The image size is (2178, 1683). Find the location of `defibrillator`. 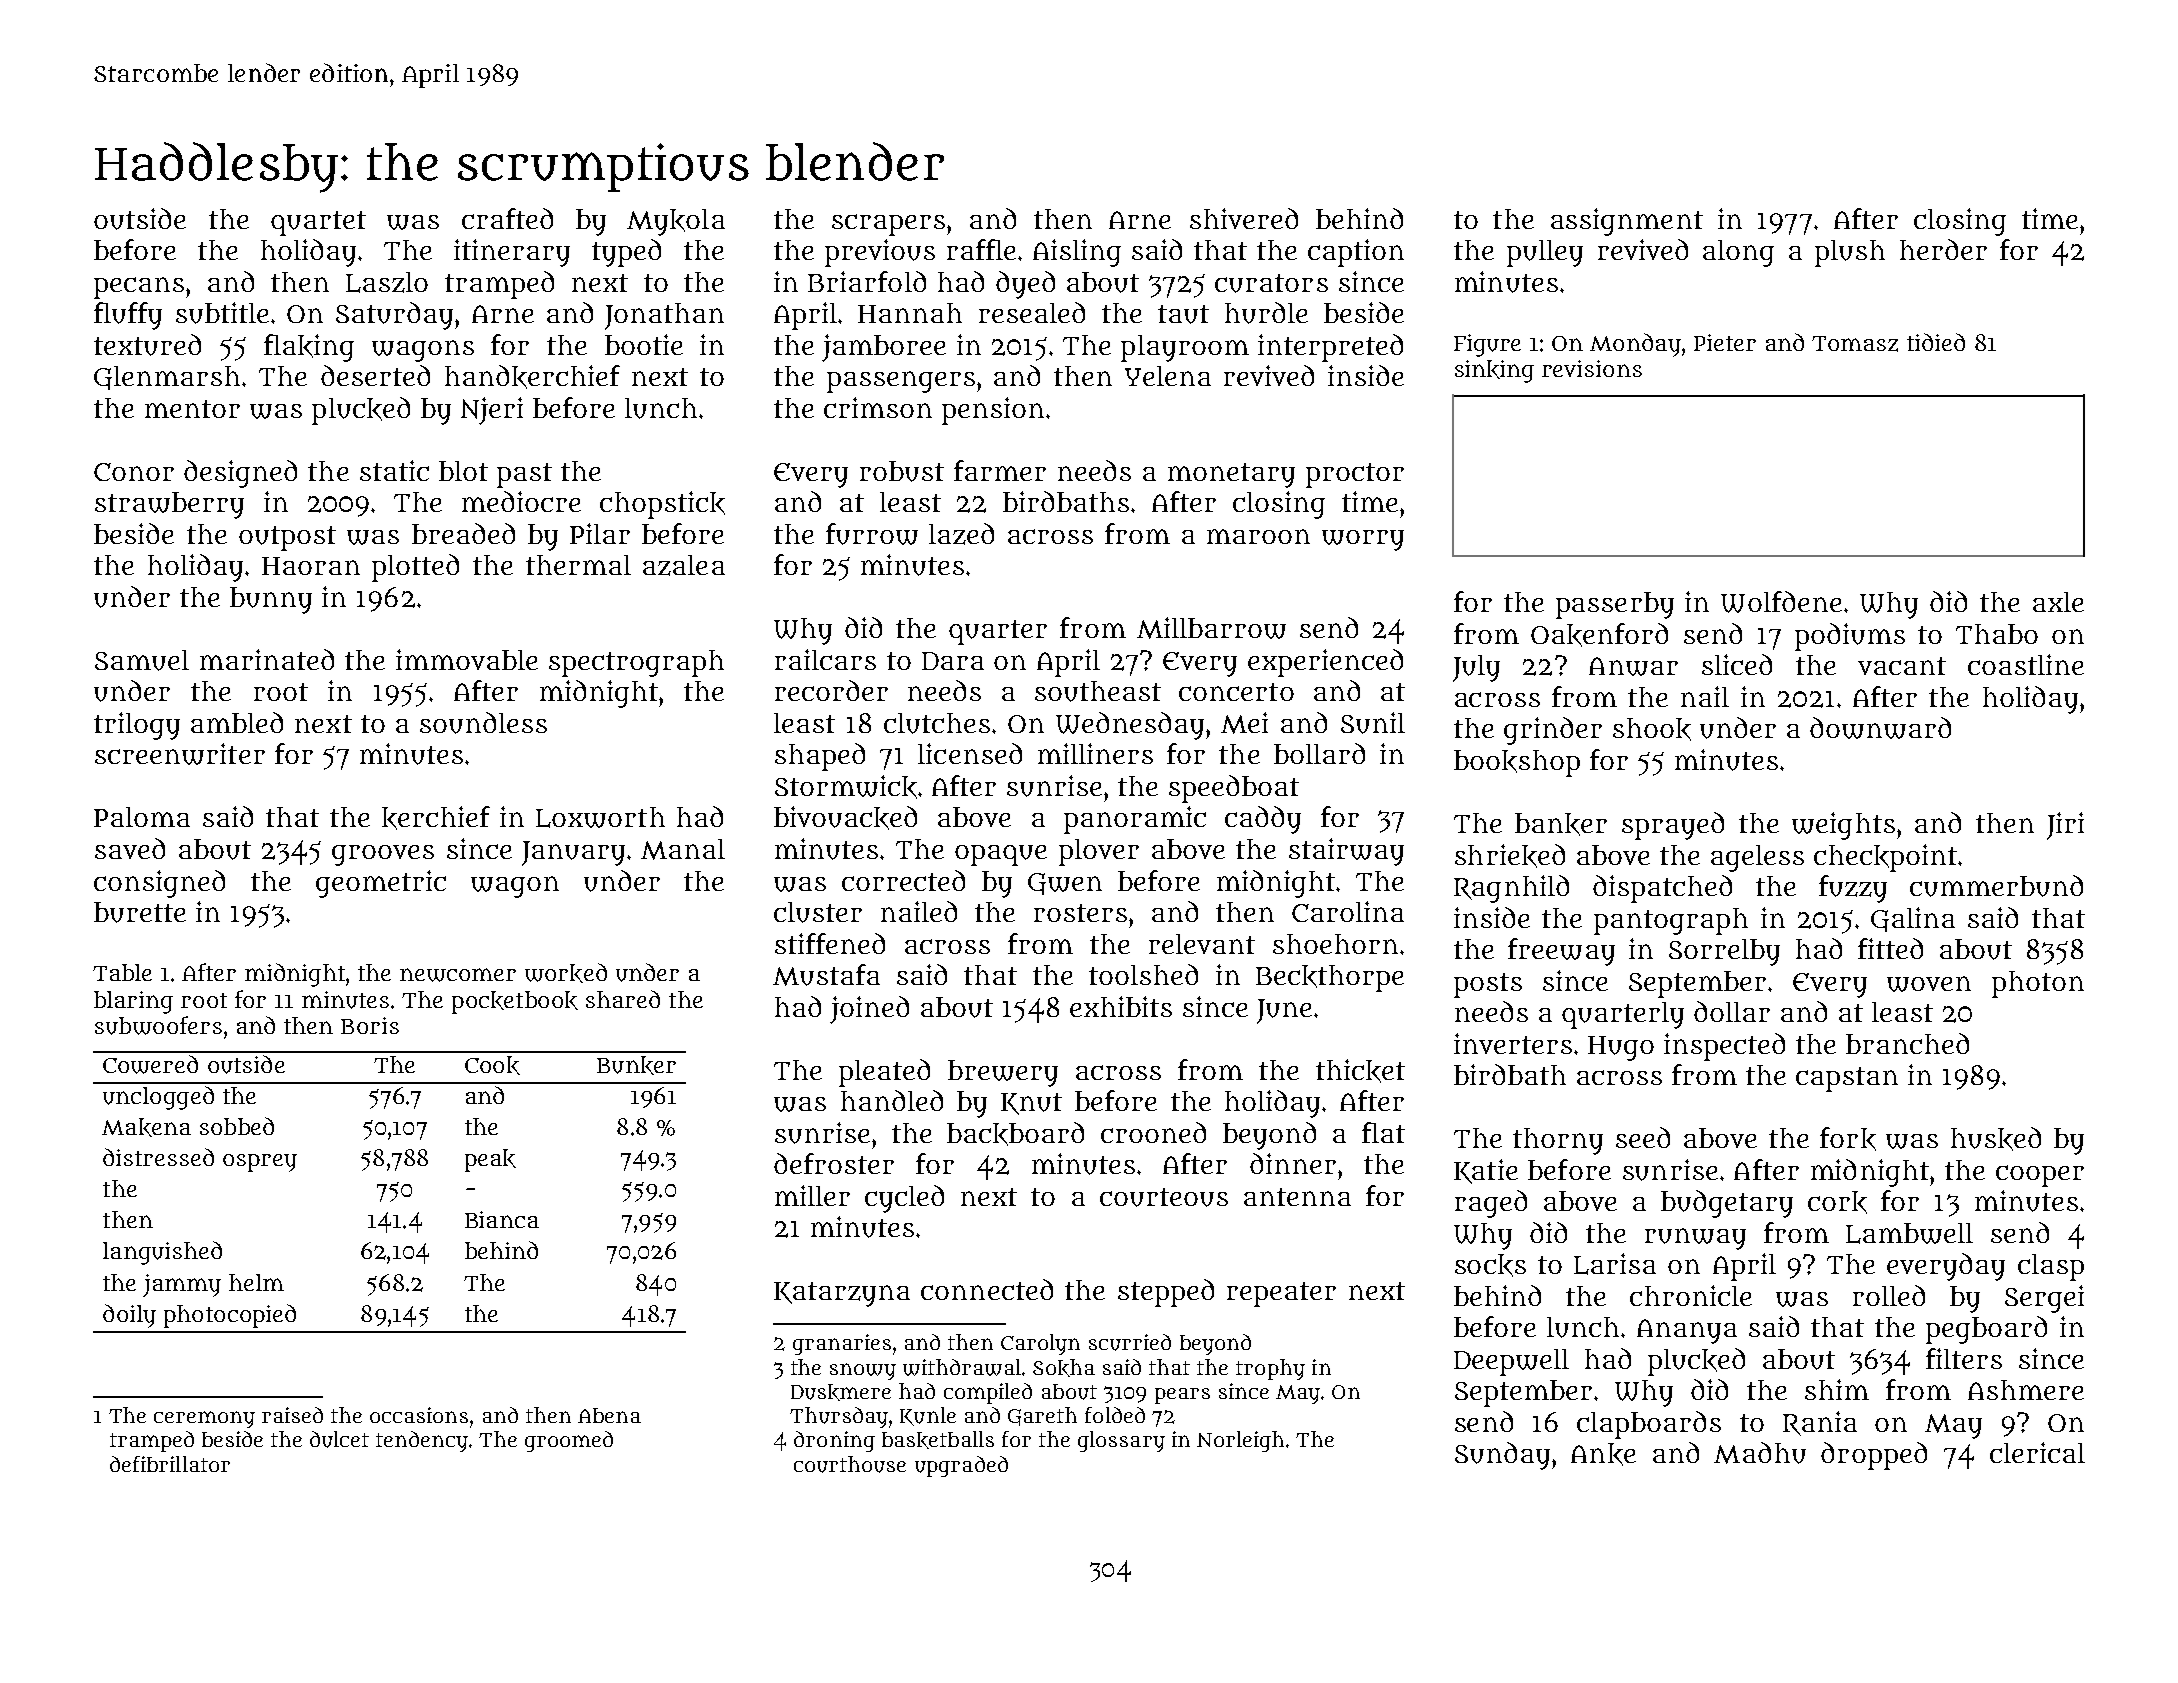

defibrillator is located at coordinates (170, 1464).
